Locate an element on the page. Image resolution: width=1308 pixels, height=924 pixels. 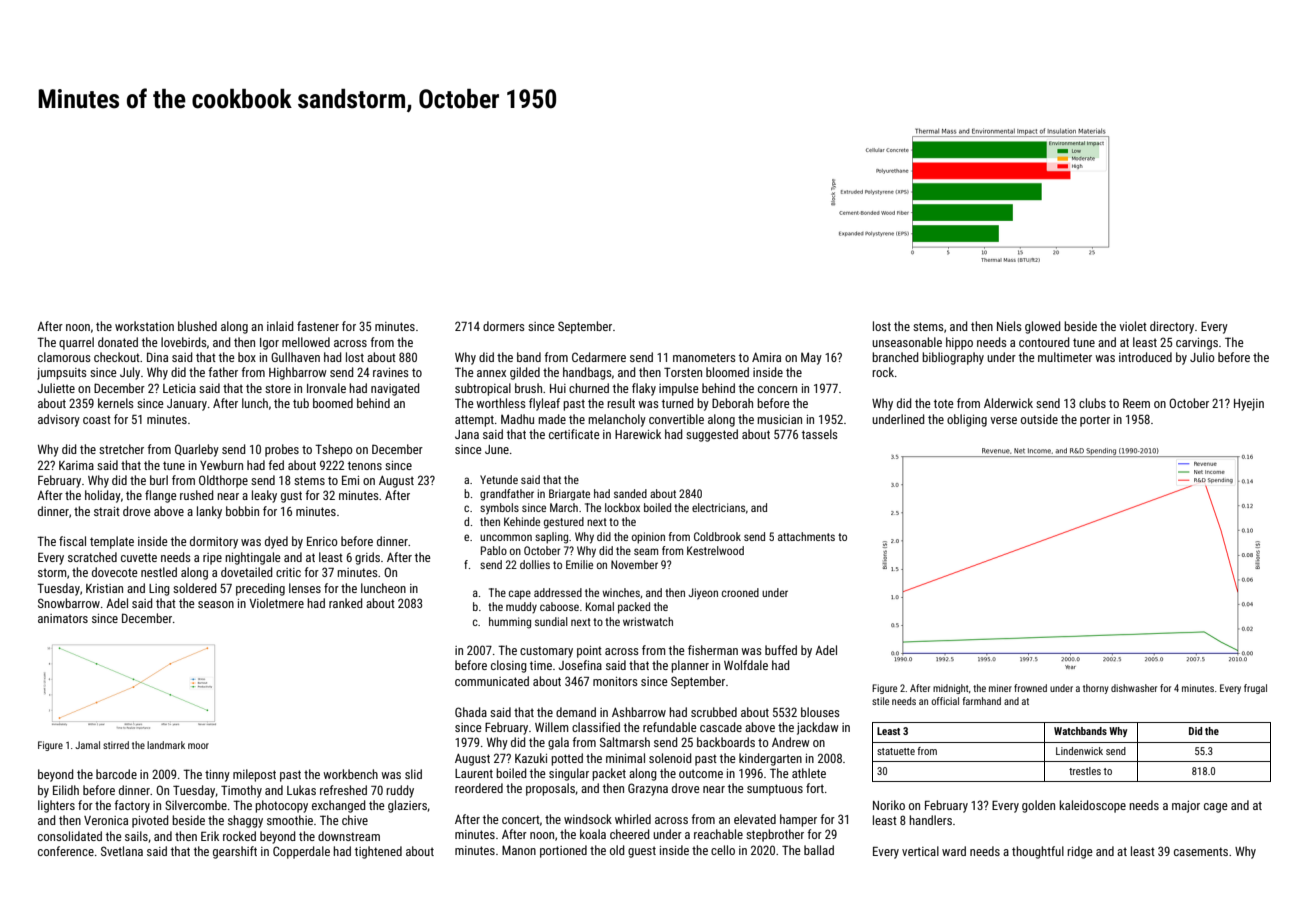
nightingale is located at coordinates (253, 558).
